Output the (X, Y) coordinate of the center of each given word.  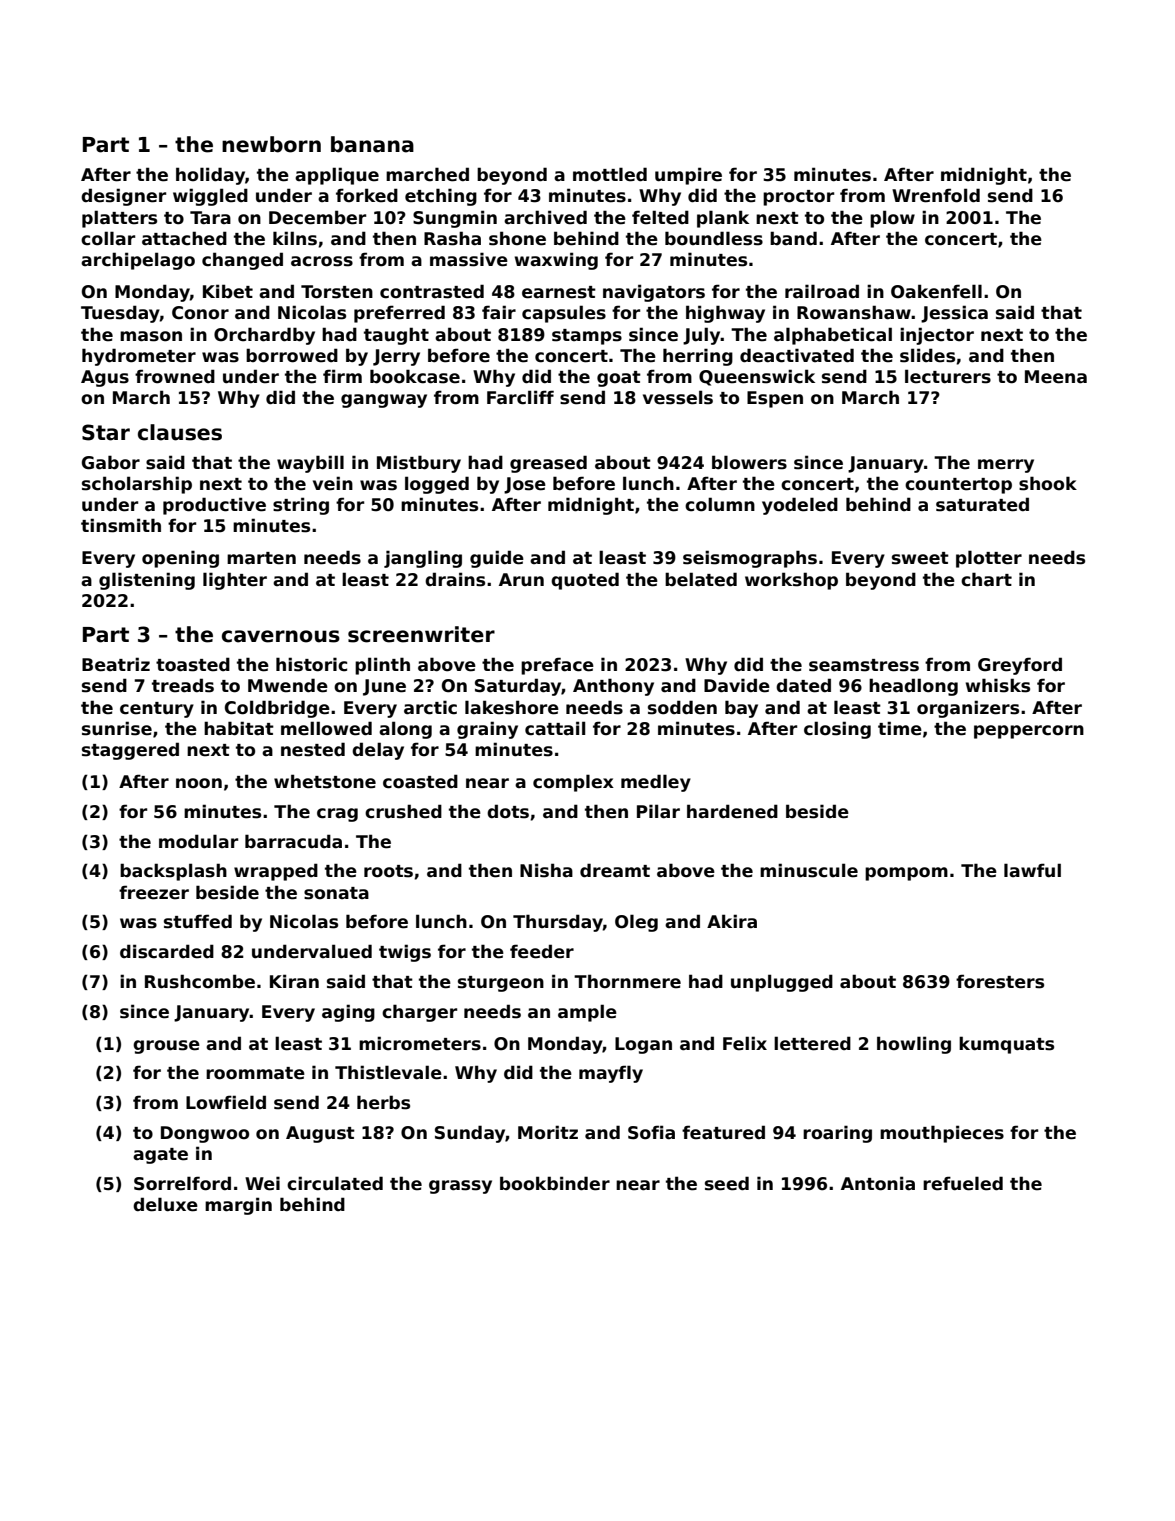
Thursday (558, 923)
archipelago (138, 261)
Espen (775, 399)
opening (180, 559)
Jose (525, 485)
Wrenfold (936, 195)
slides (927, 355)
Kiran (294, 981)
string (301, 506)
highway (725, 314)
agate (160, 1156)
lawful (1032, 870)
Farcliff (520, 397)
